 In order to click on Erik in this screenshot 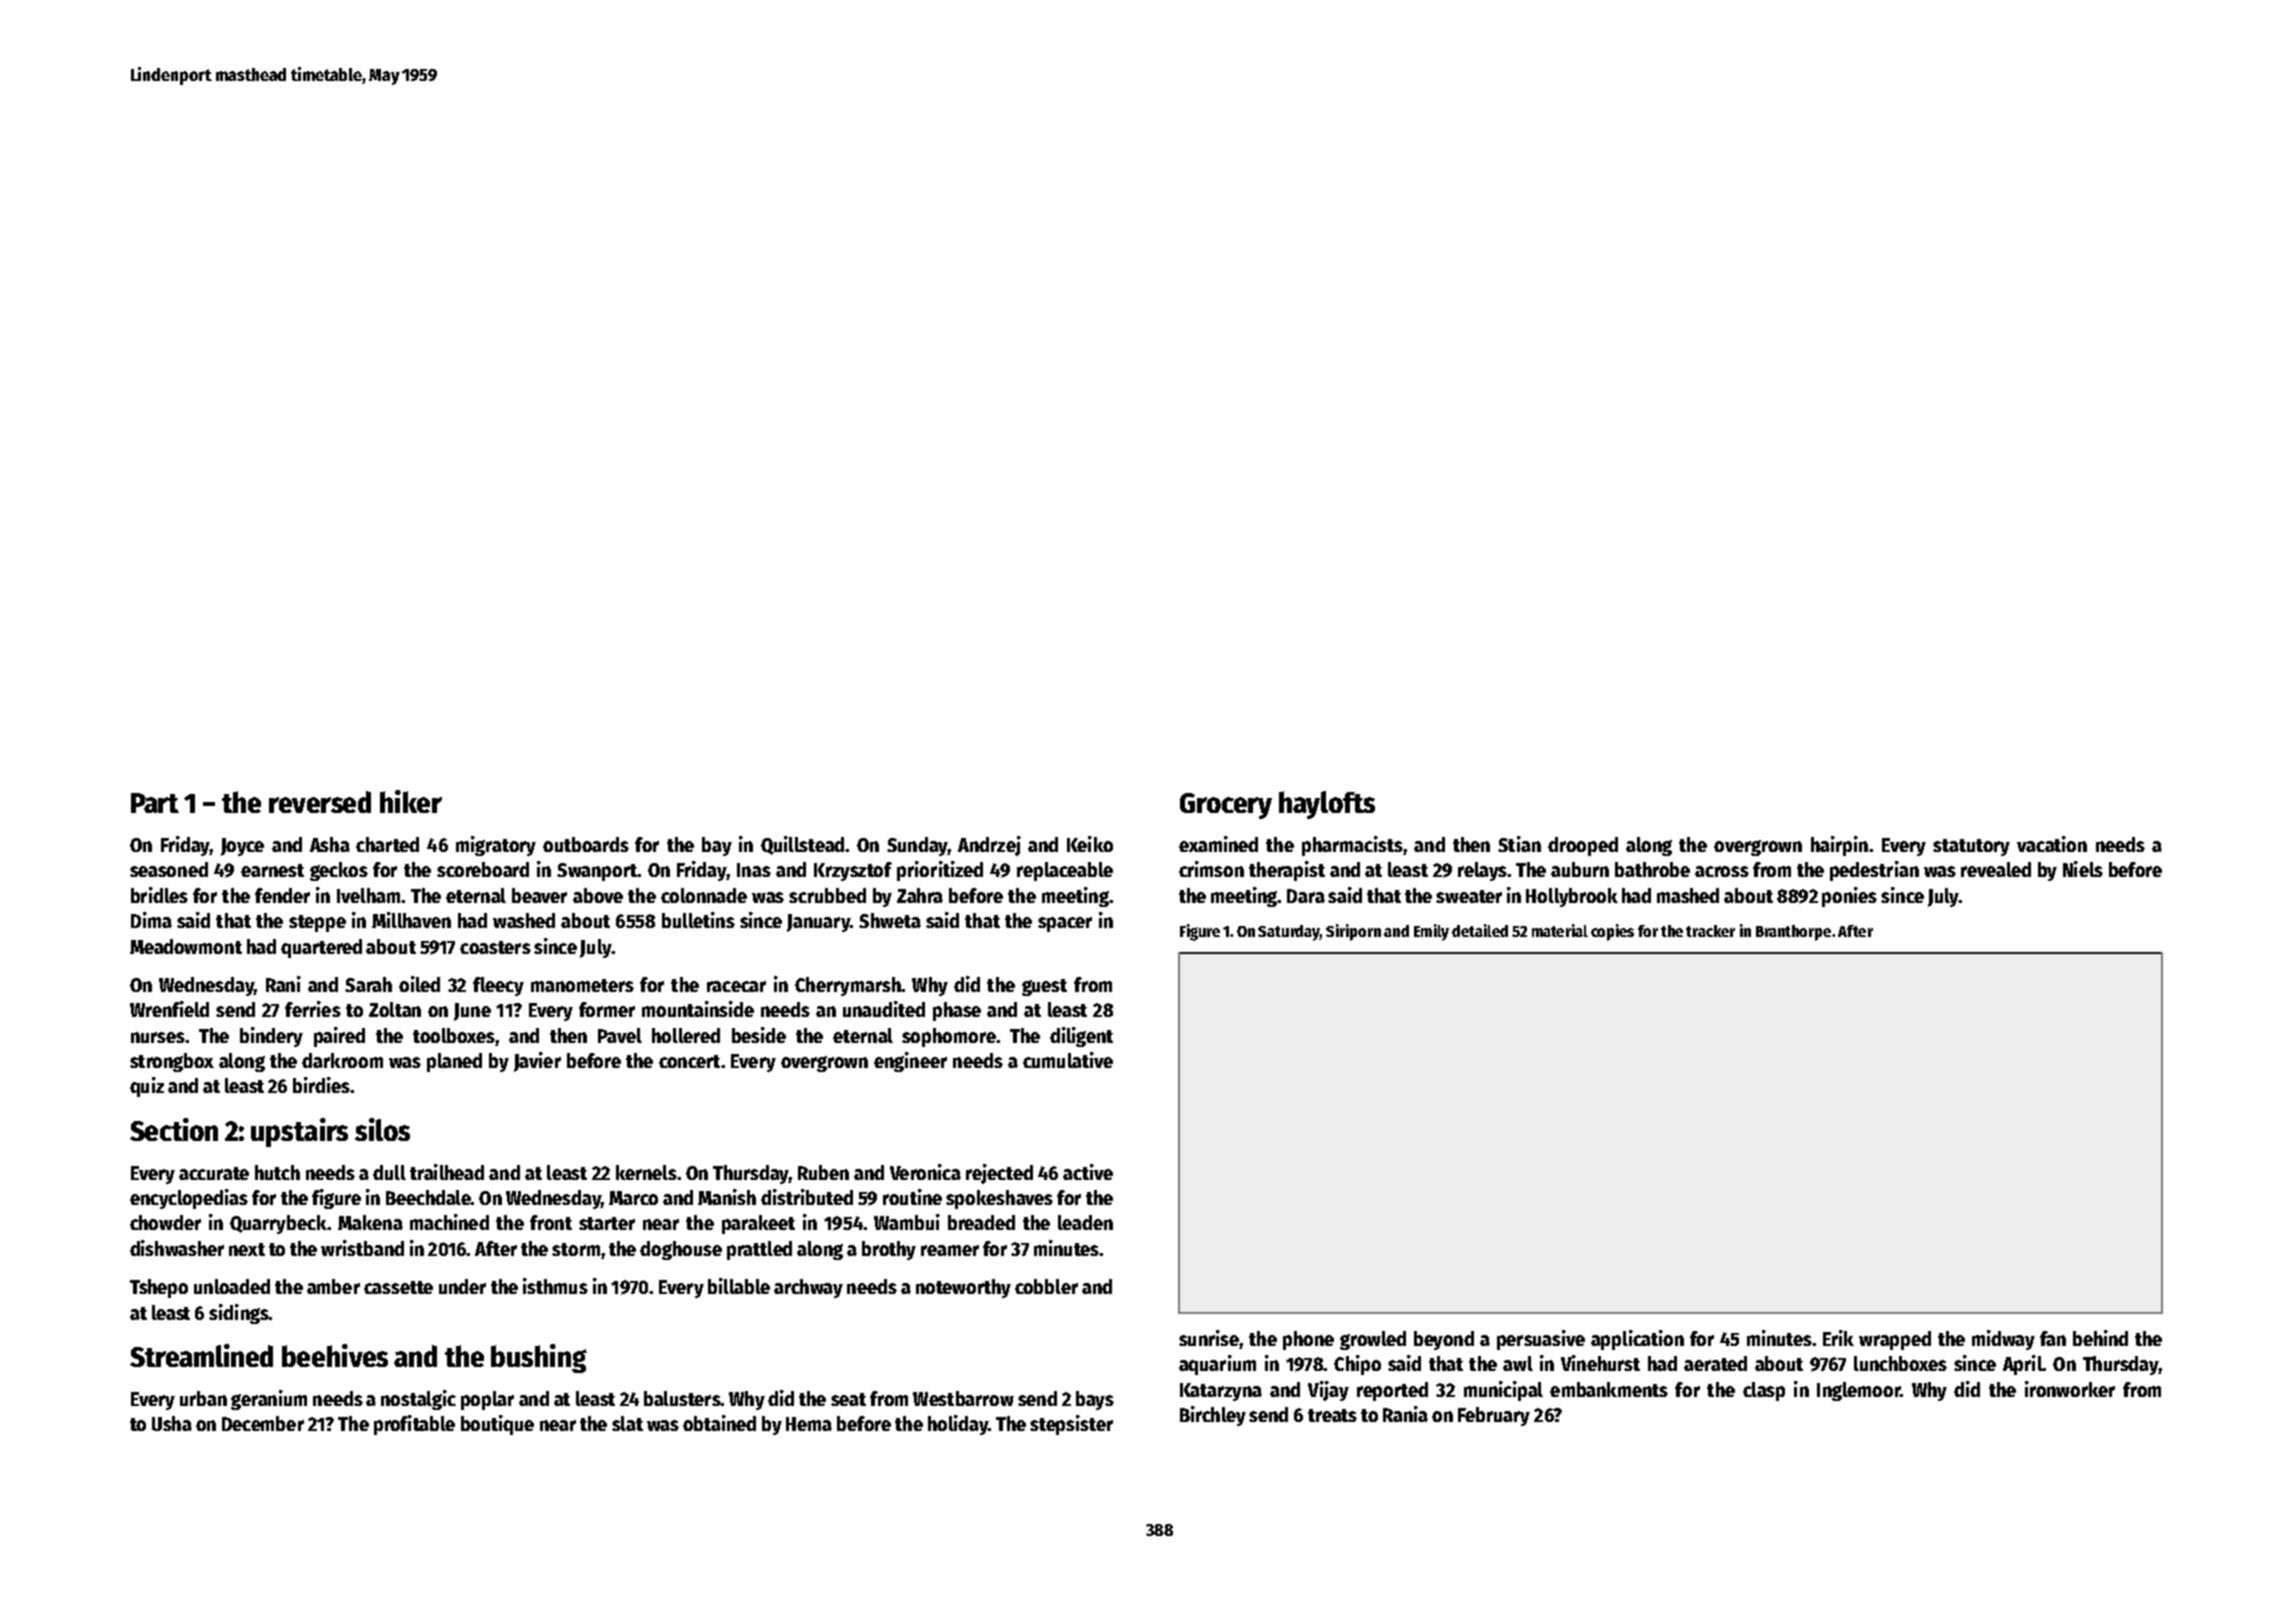, I will do `click(1838, 1338)`.
